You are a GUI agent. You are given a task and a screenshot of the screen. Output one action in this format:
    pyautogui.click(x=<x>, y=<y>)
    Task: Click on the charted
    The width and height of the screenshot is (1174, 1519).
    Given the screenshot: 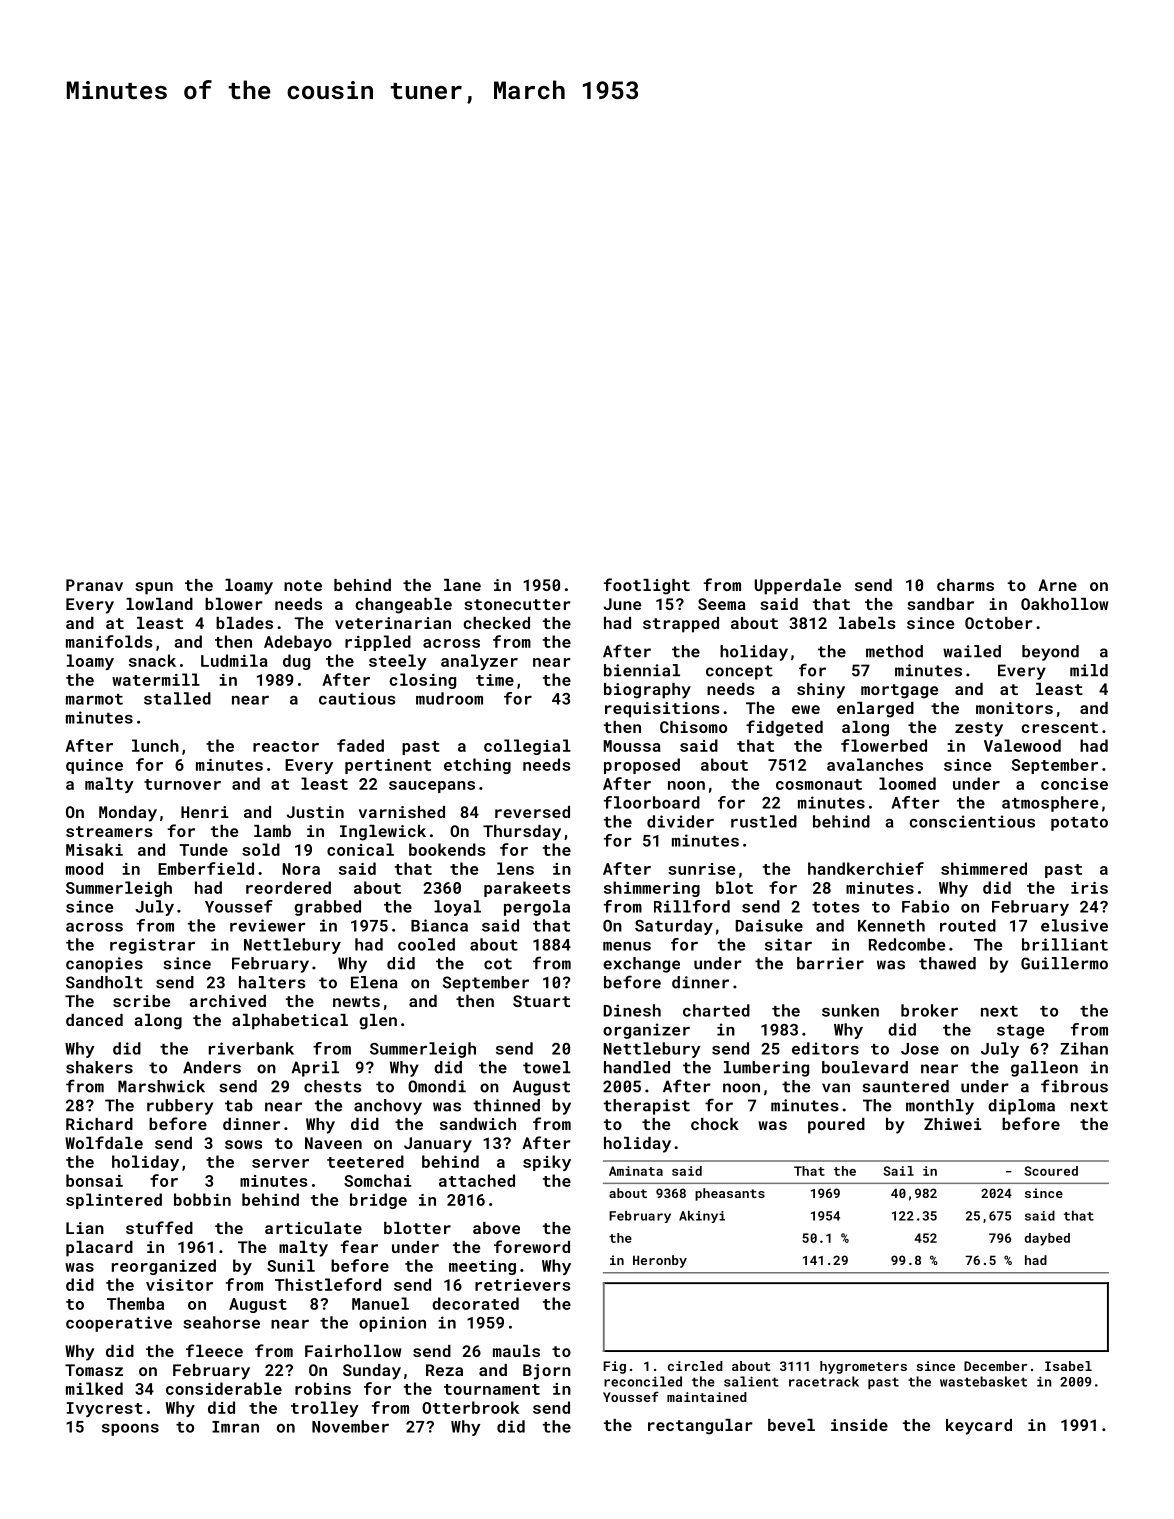 What is the action you would take?
    pyautogui.click(x=716, y=1010)
